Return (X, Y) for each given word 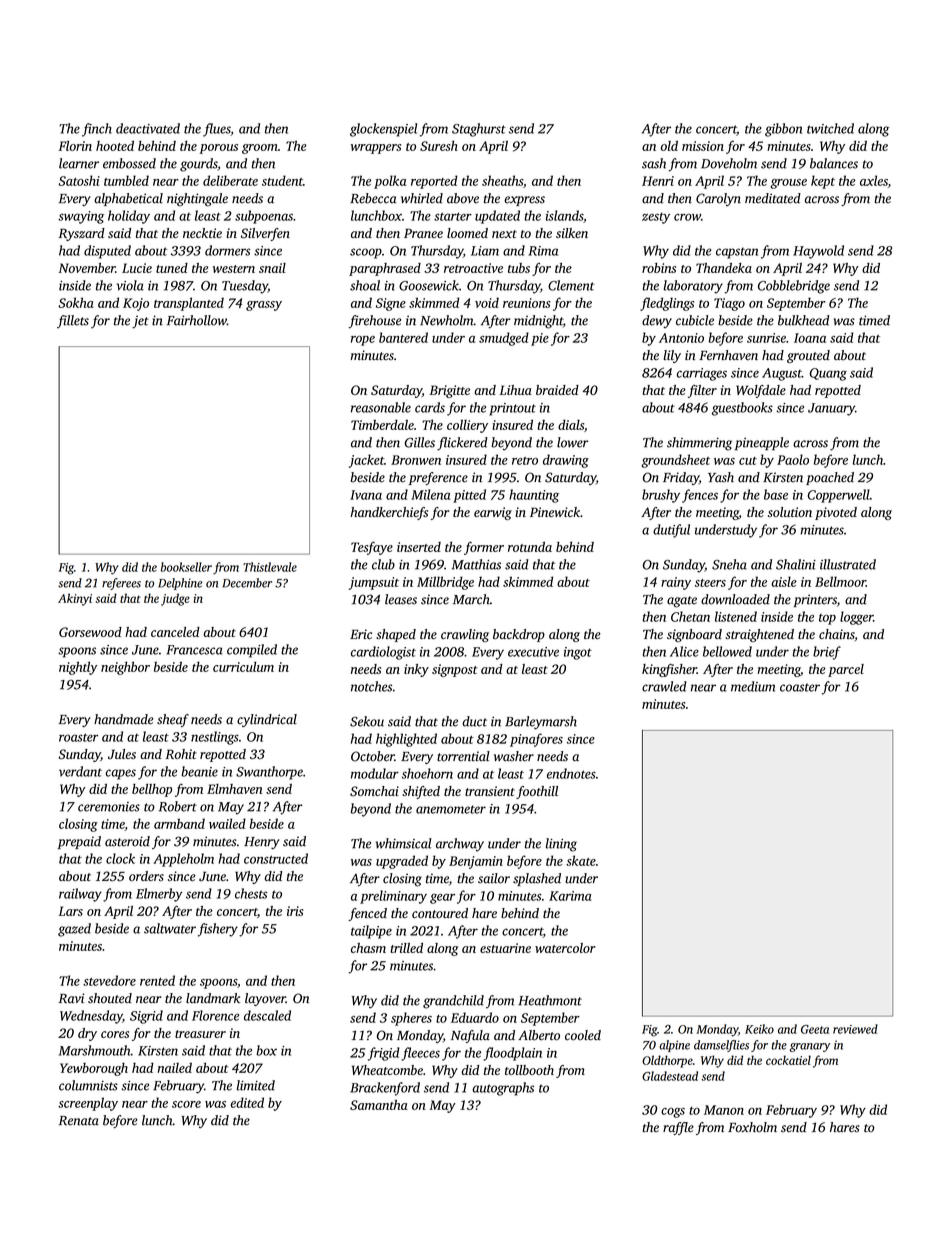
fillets (73, 321)
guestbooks (742, 409)
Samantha (379, 1105)
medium (753, 686)
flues (217, 130)
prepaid (79, 842)
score (186, 1104)
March (471, 599)
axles (874, 180)
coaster (800, 687)
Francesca (194, 650)
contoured (440, 913)
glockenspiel (383, 130)
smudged (504, 339)
